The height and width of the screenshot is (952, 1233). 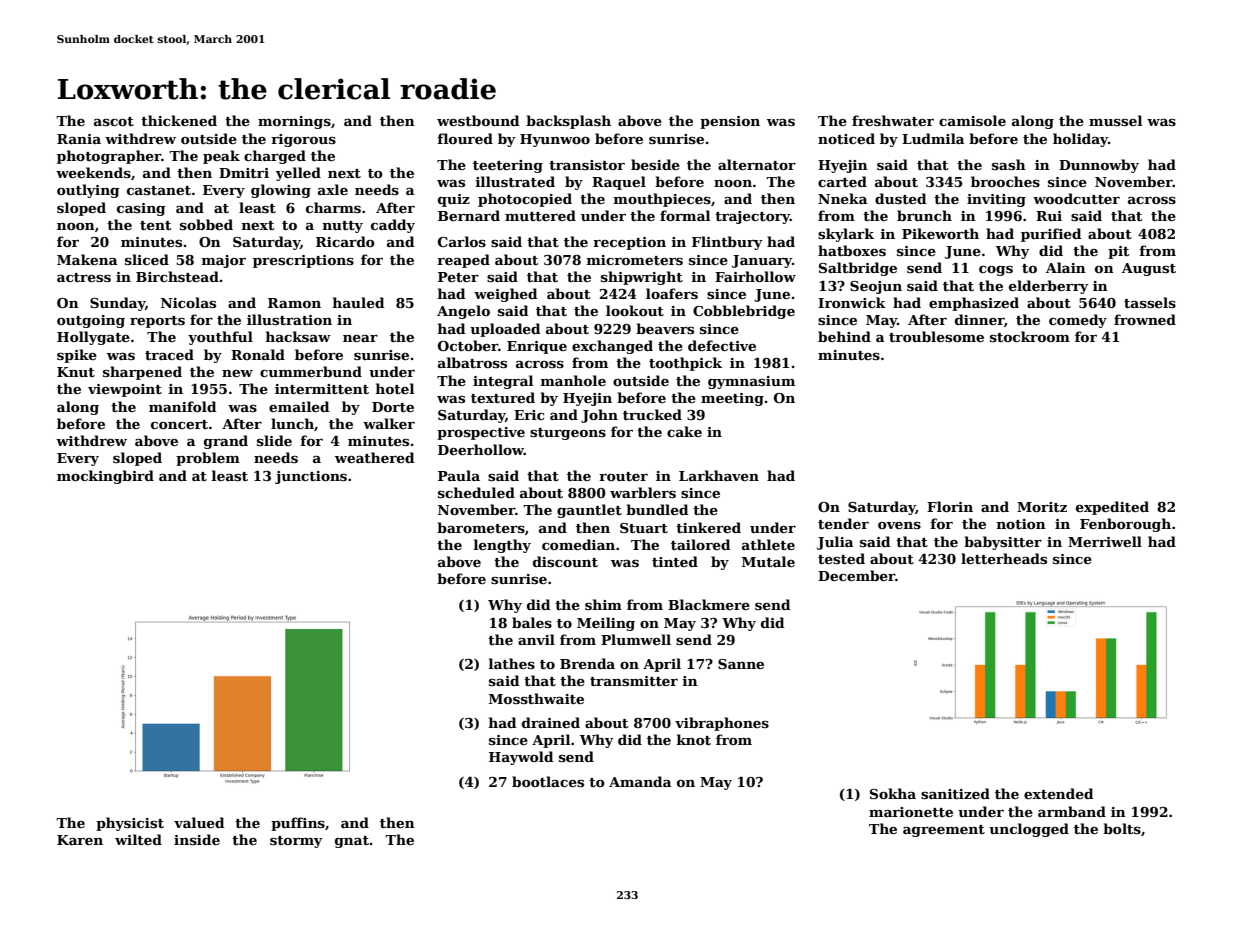 What do you see at coordinates (105, 477) in the screenshot?
I see `mockingbird` at bounding box center [105, 477].
